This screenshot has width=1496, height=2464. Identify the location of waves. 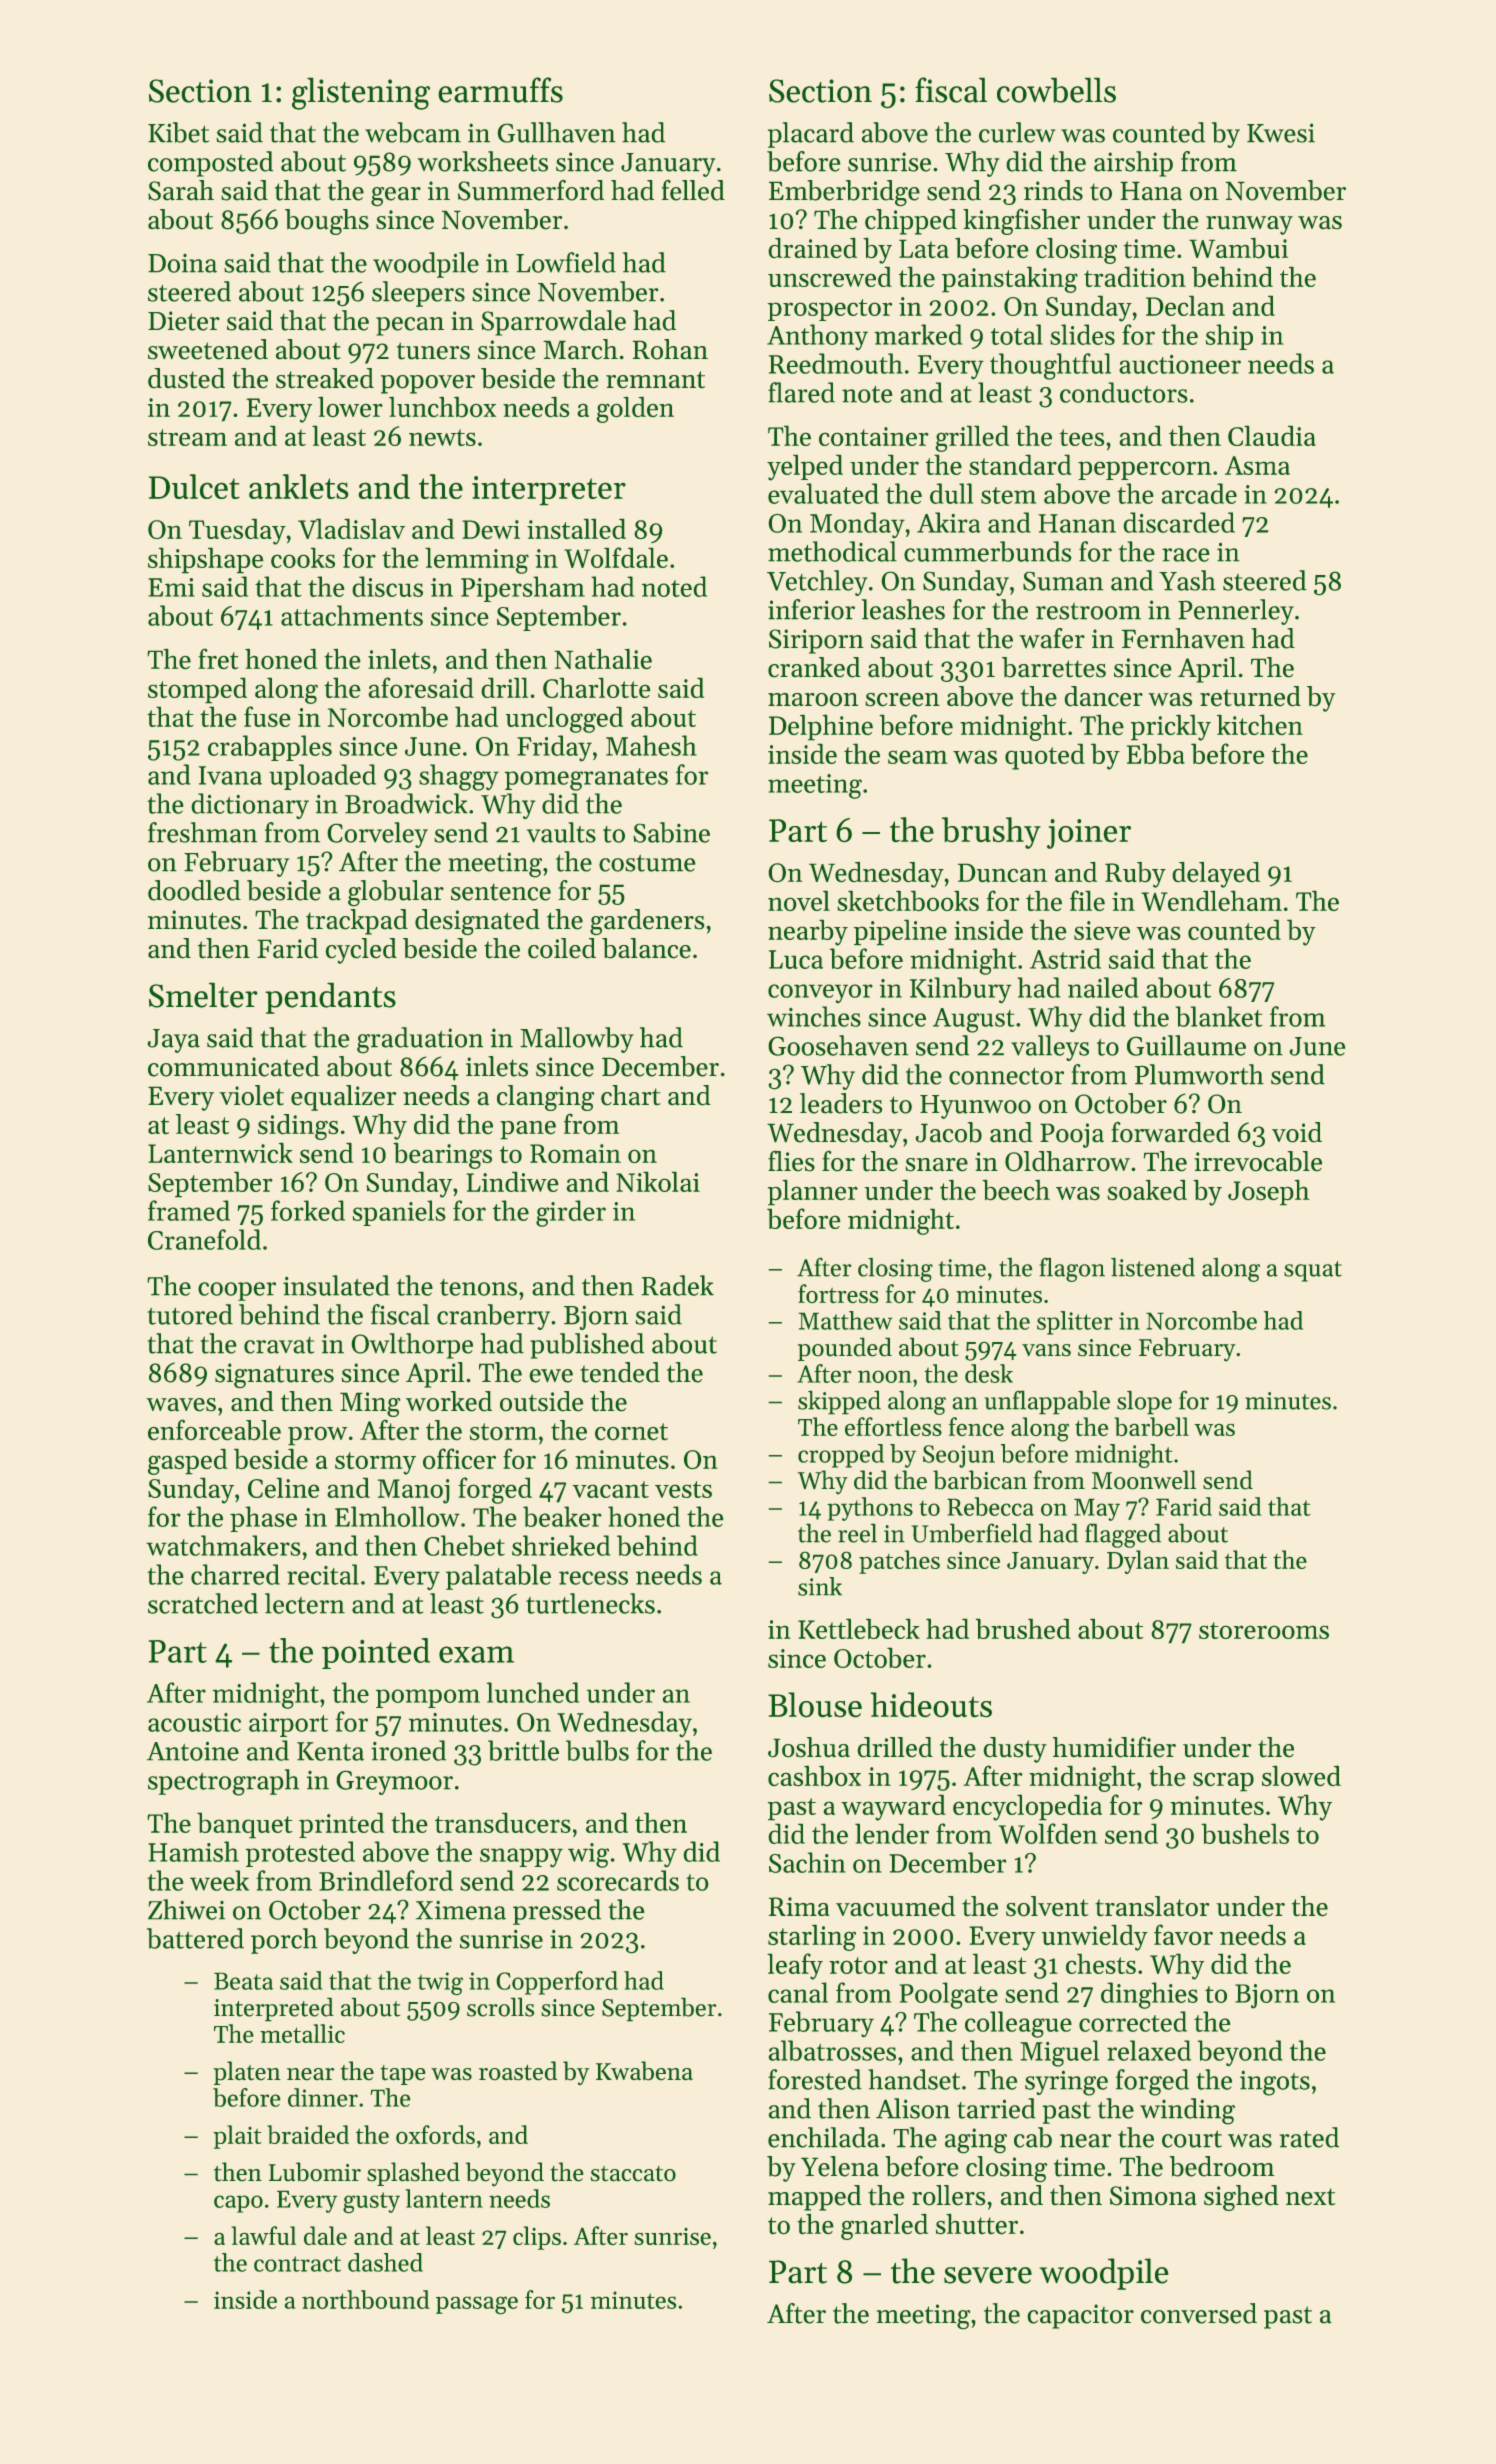
(181, 1404).
